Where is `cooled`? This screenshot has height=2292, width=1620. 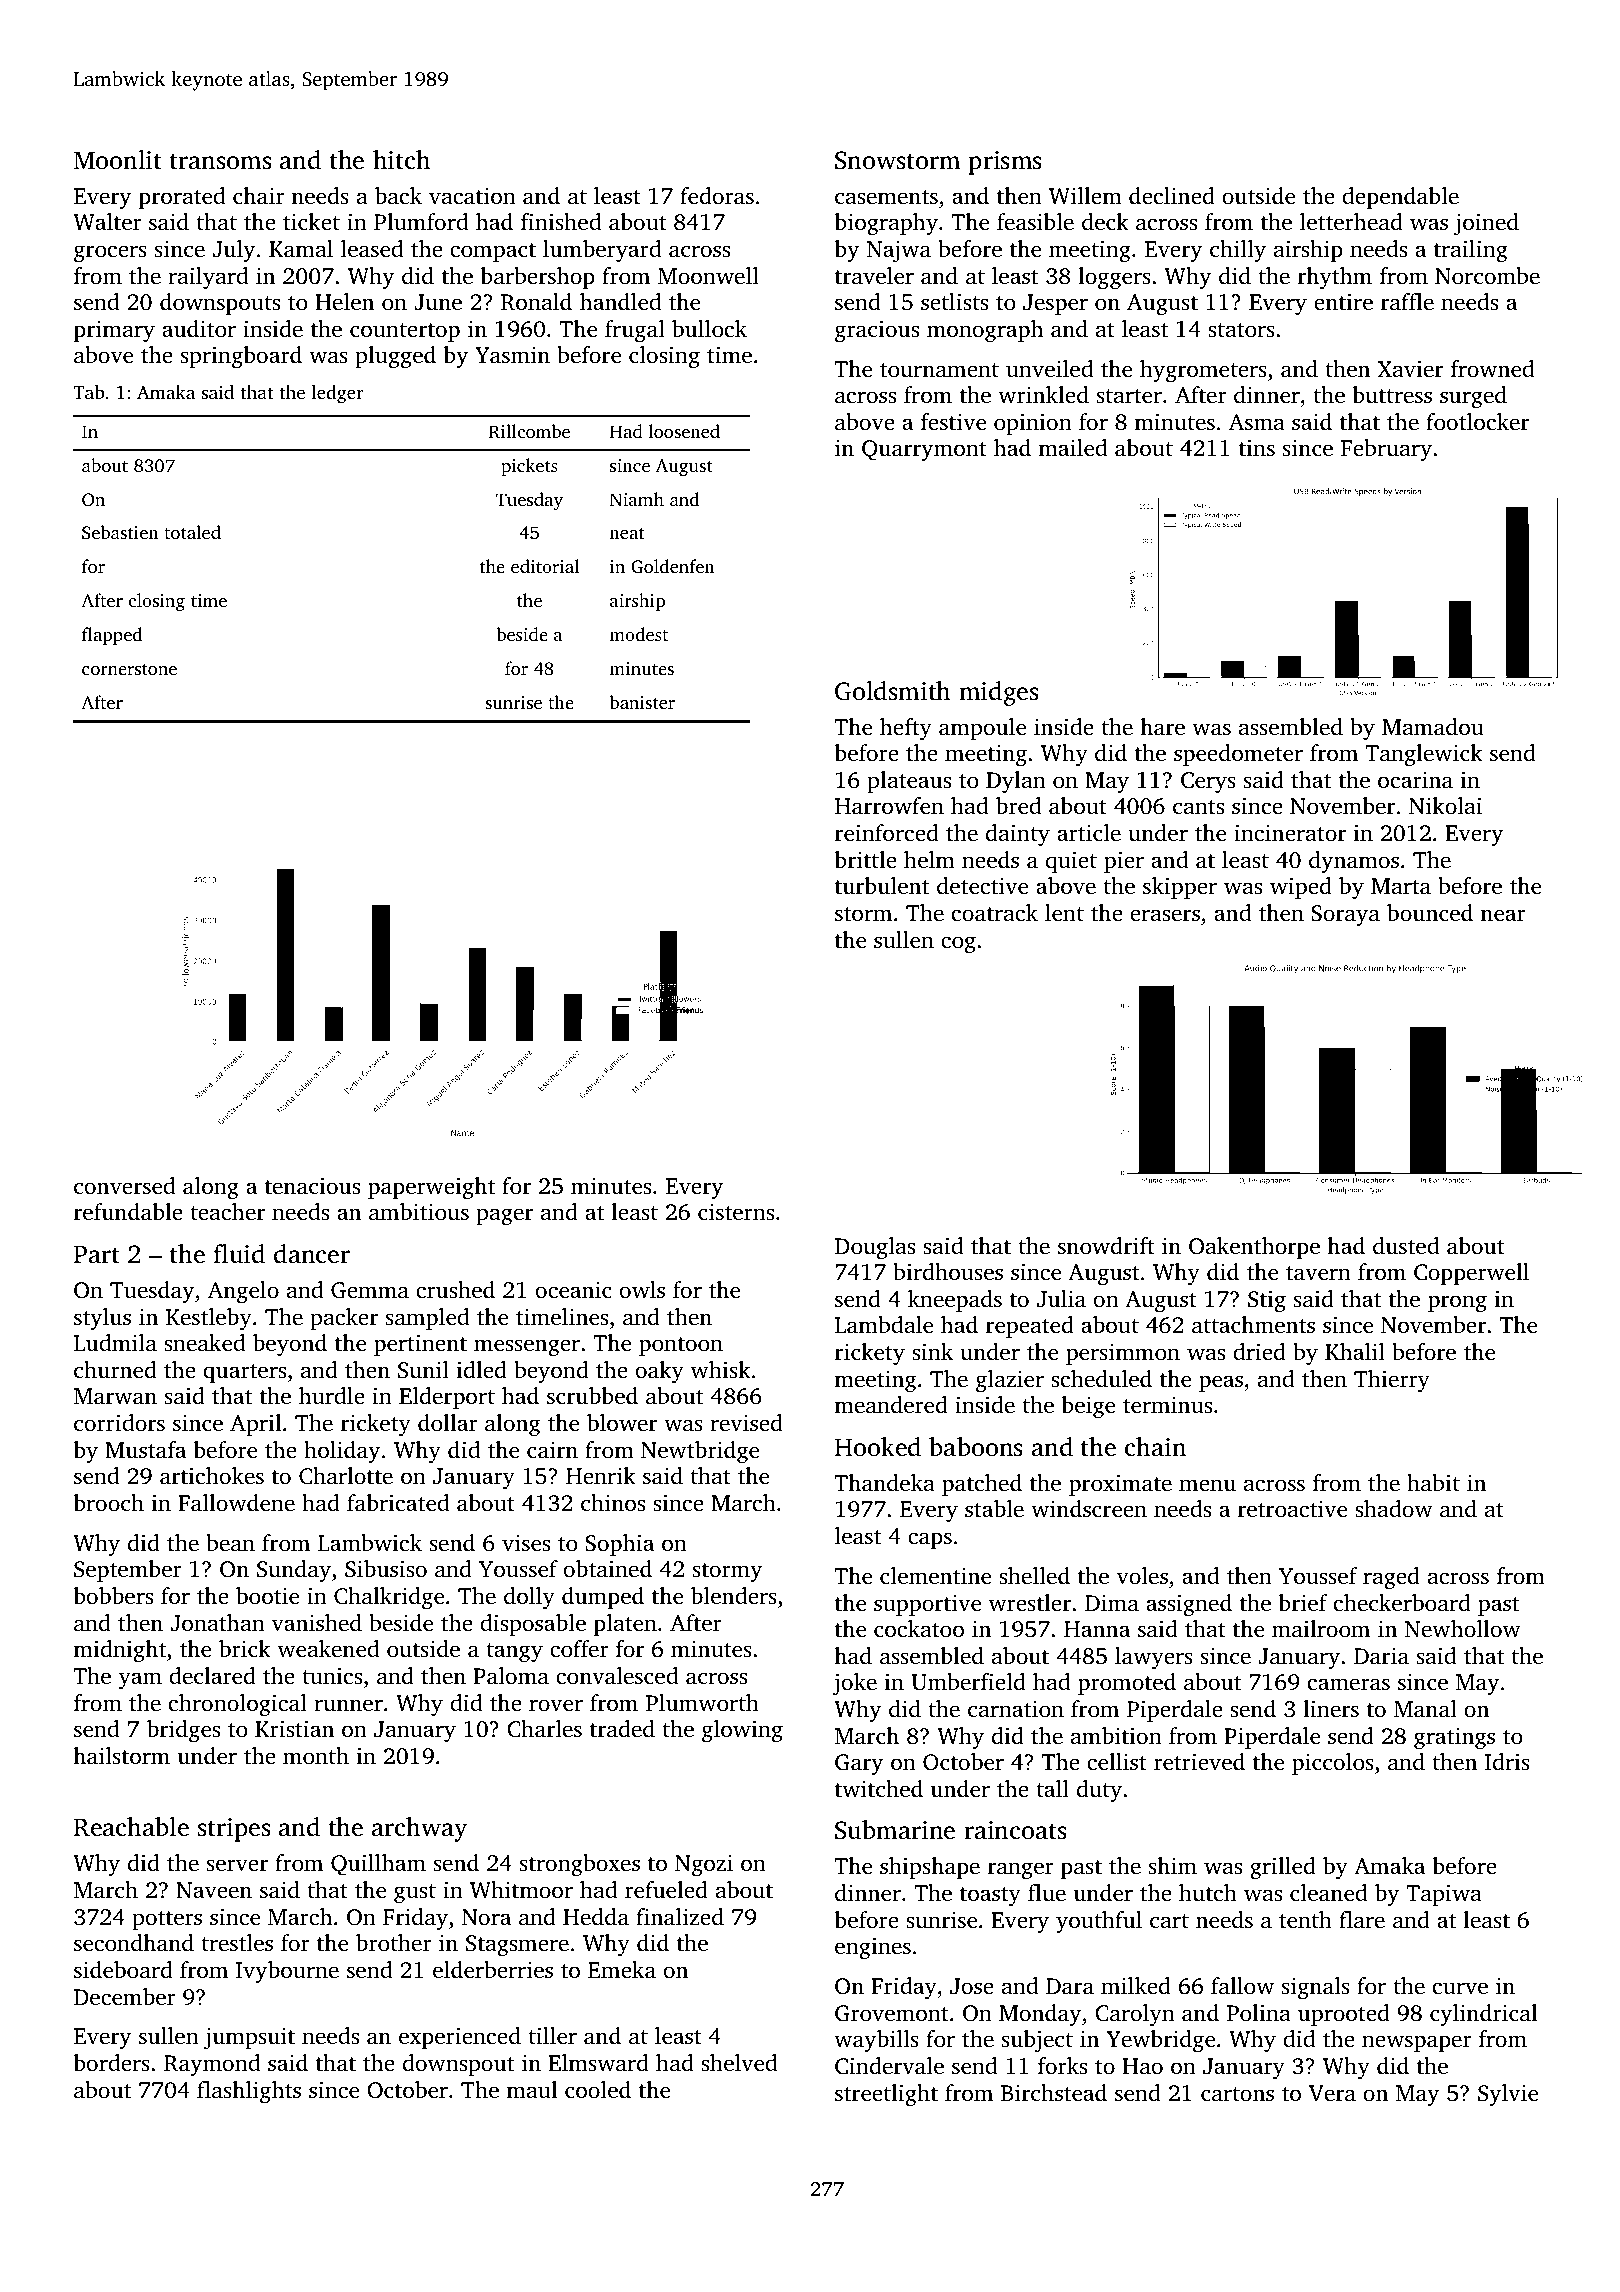
cooled is located at coordinates (598, 2090).
